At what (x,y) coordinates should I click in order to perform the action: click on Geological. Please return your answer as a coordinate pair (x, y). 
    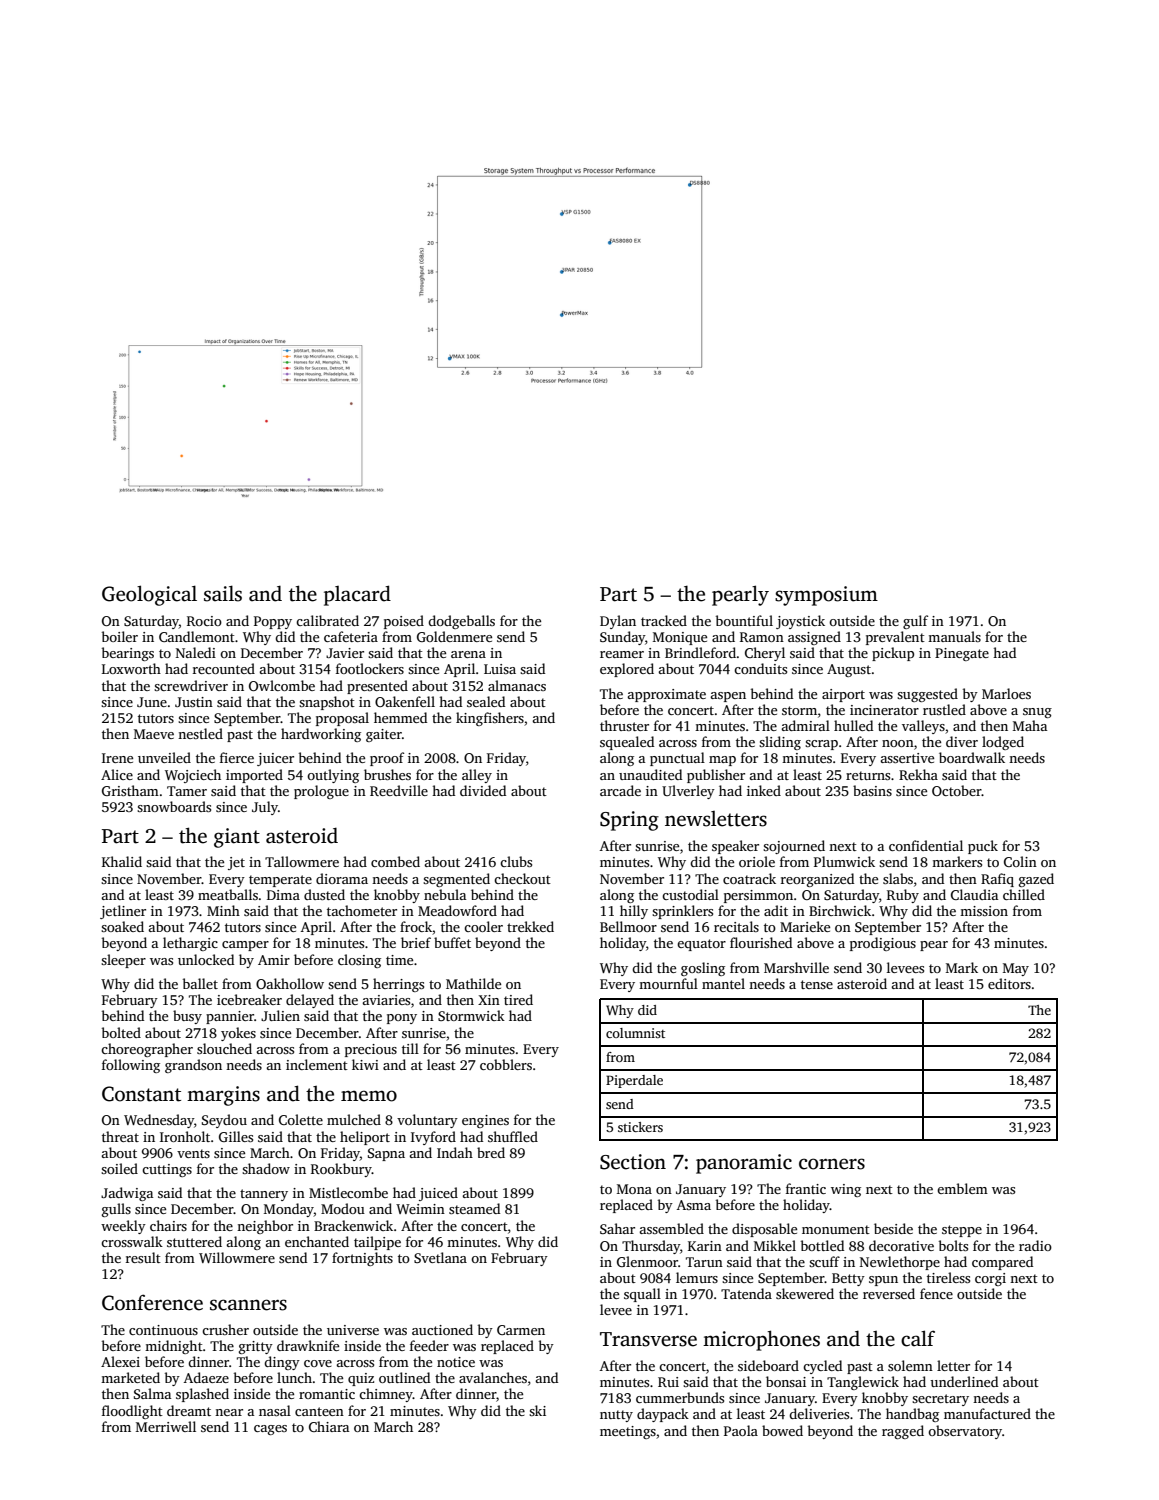
    Looking at the image, I should click on (149, 595).
